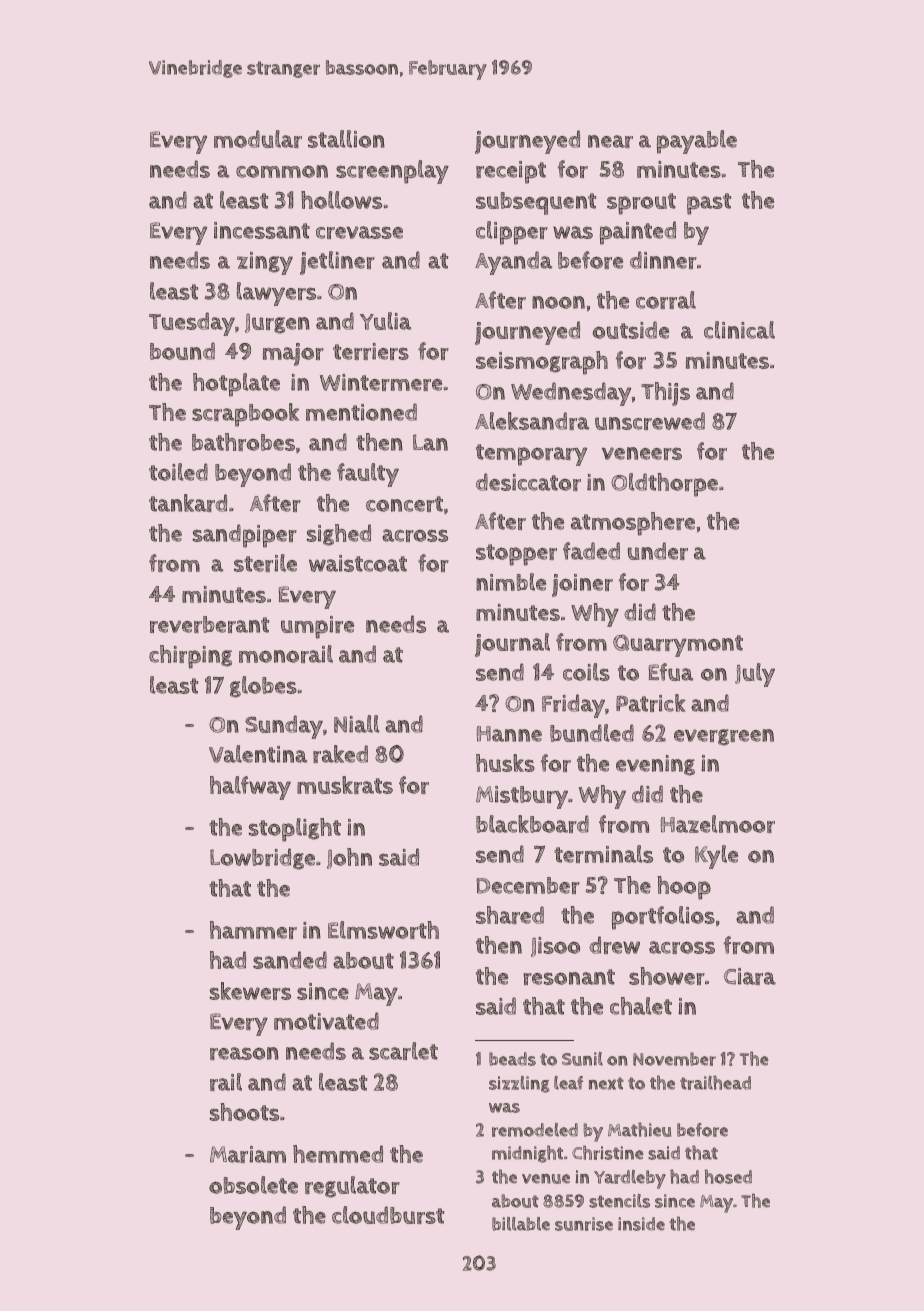  Describe the element at coordinates (586, 672) in the page. I see `coils` at that location.
